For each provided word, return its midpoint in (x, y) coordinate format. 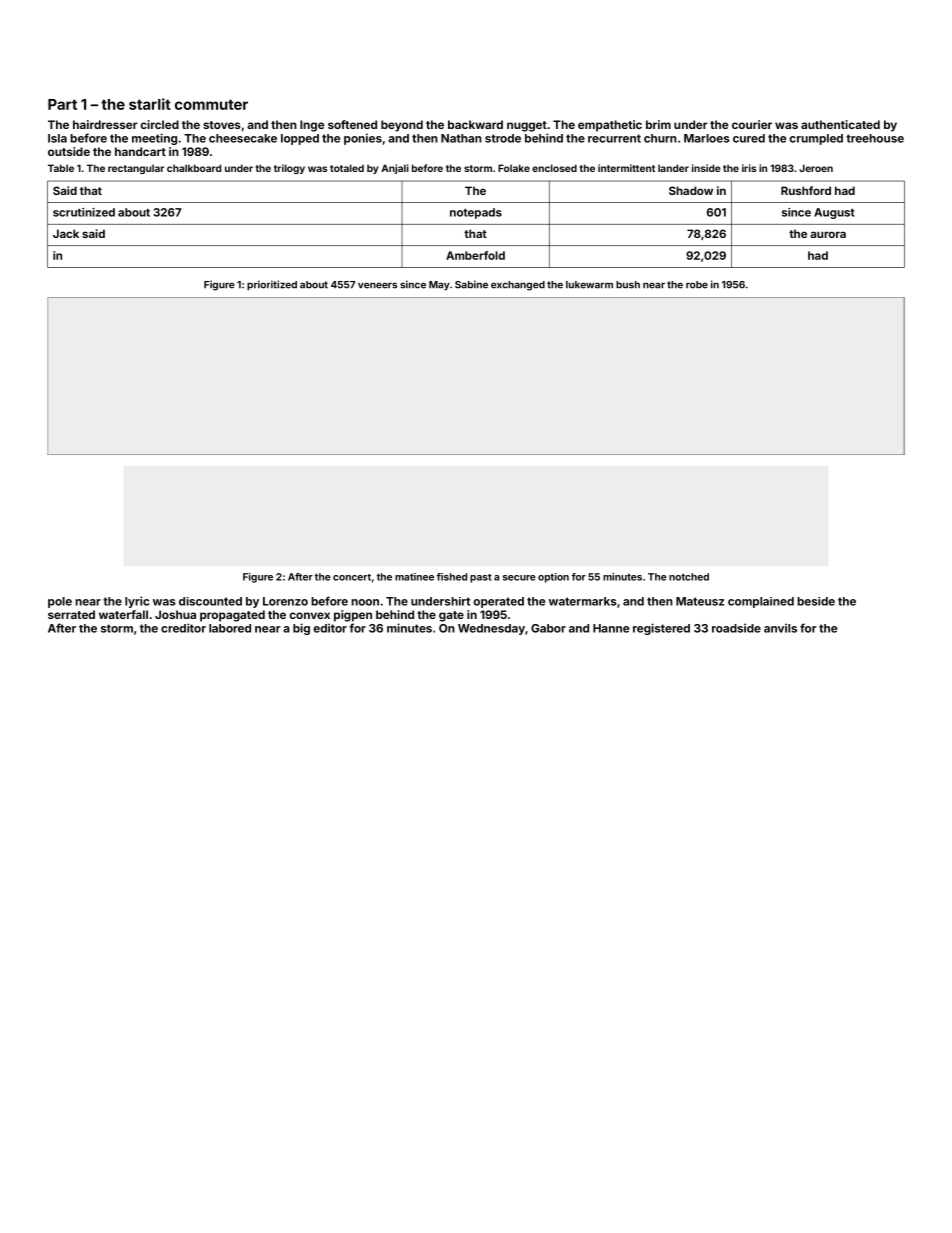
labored (230, 628)
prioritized (272, 285)
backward (475, 124)
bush (628, 285)
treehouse (875, 138)
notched (689, 577)
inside (706, 168)
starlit (150, 104)
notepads (476, 213)
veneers (377, 285)
